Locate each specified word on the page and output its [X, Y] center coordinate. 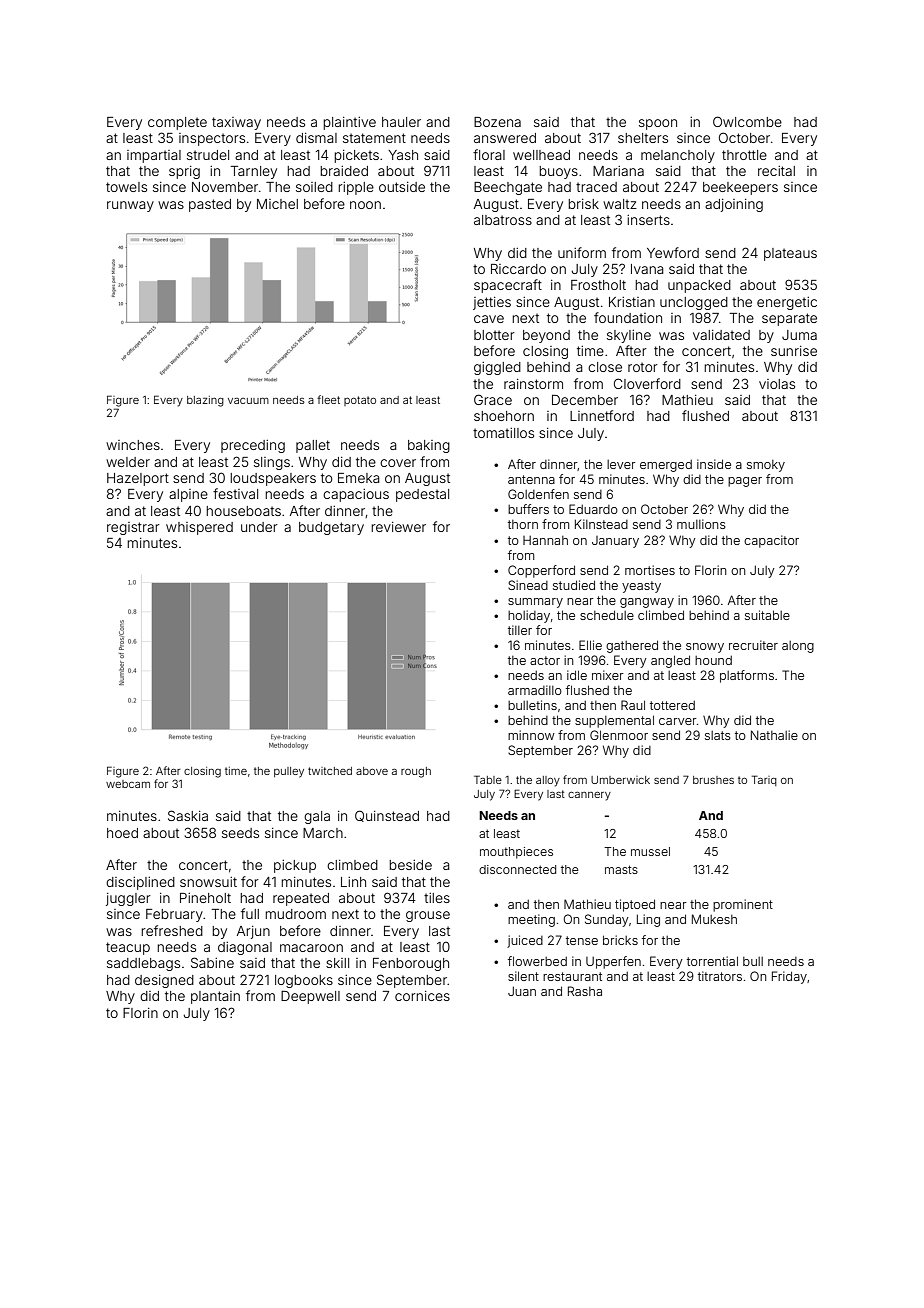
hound [713, 660]
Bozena [497, 122]
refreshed [172, 930]
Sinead [528, 585]
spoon [658, 124]
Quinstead [387, 816]
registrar [133, 528]
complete [177, 123]
